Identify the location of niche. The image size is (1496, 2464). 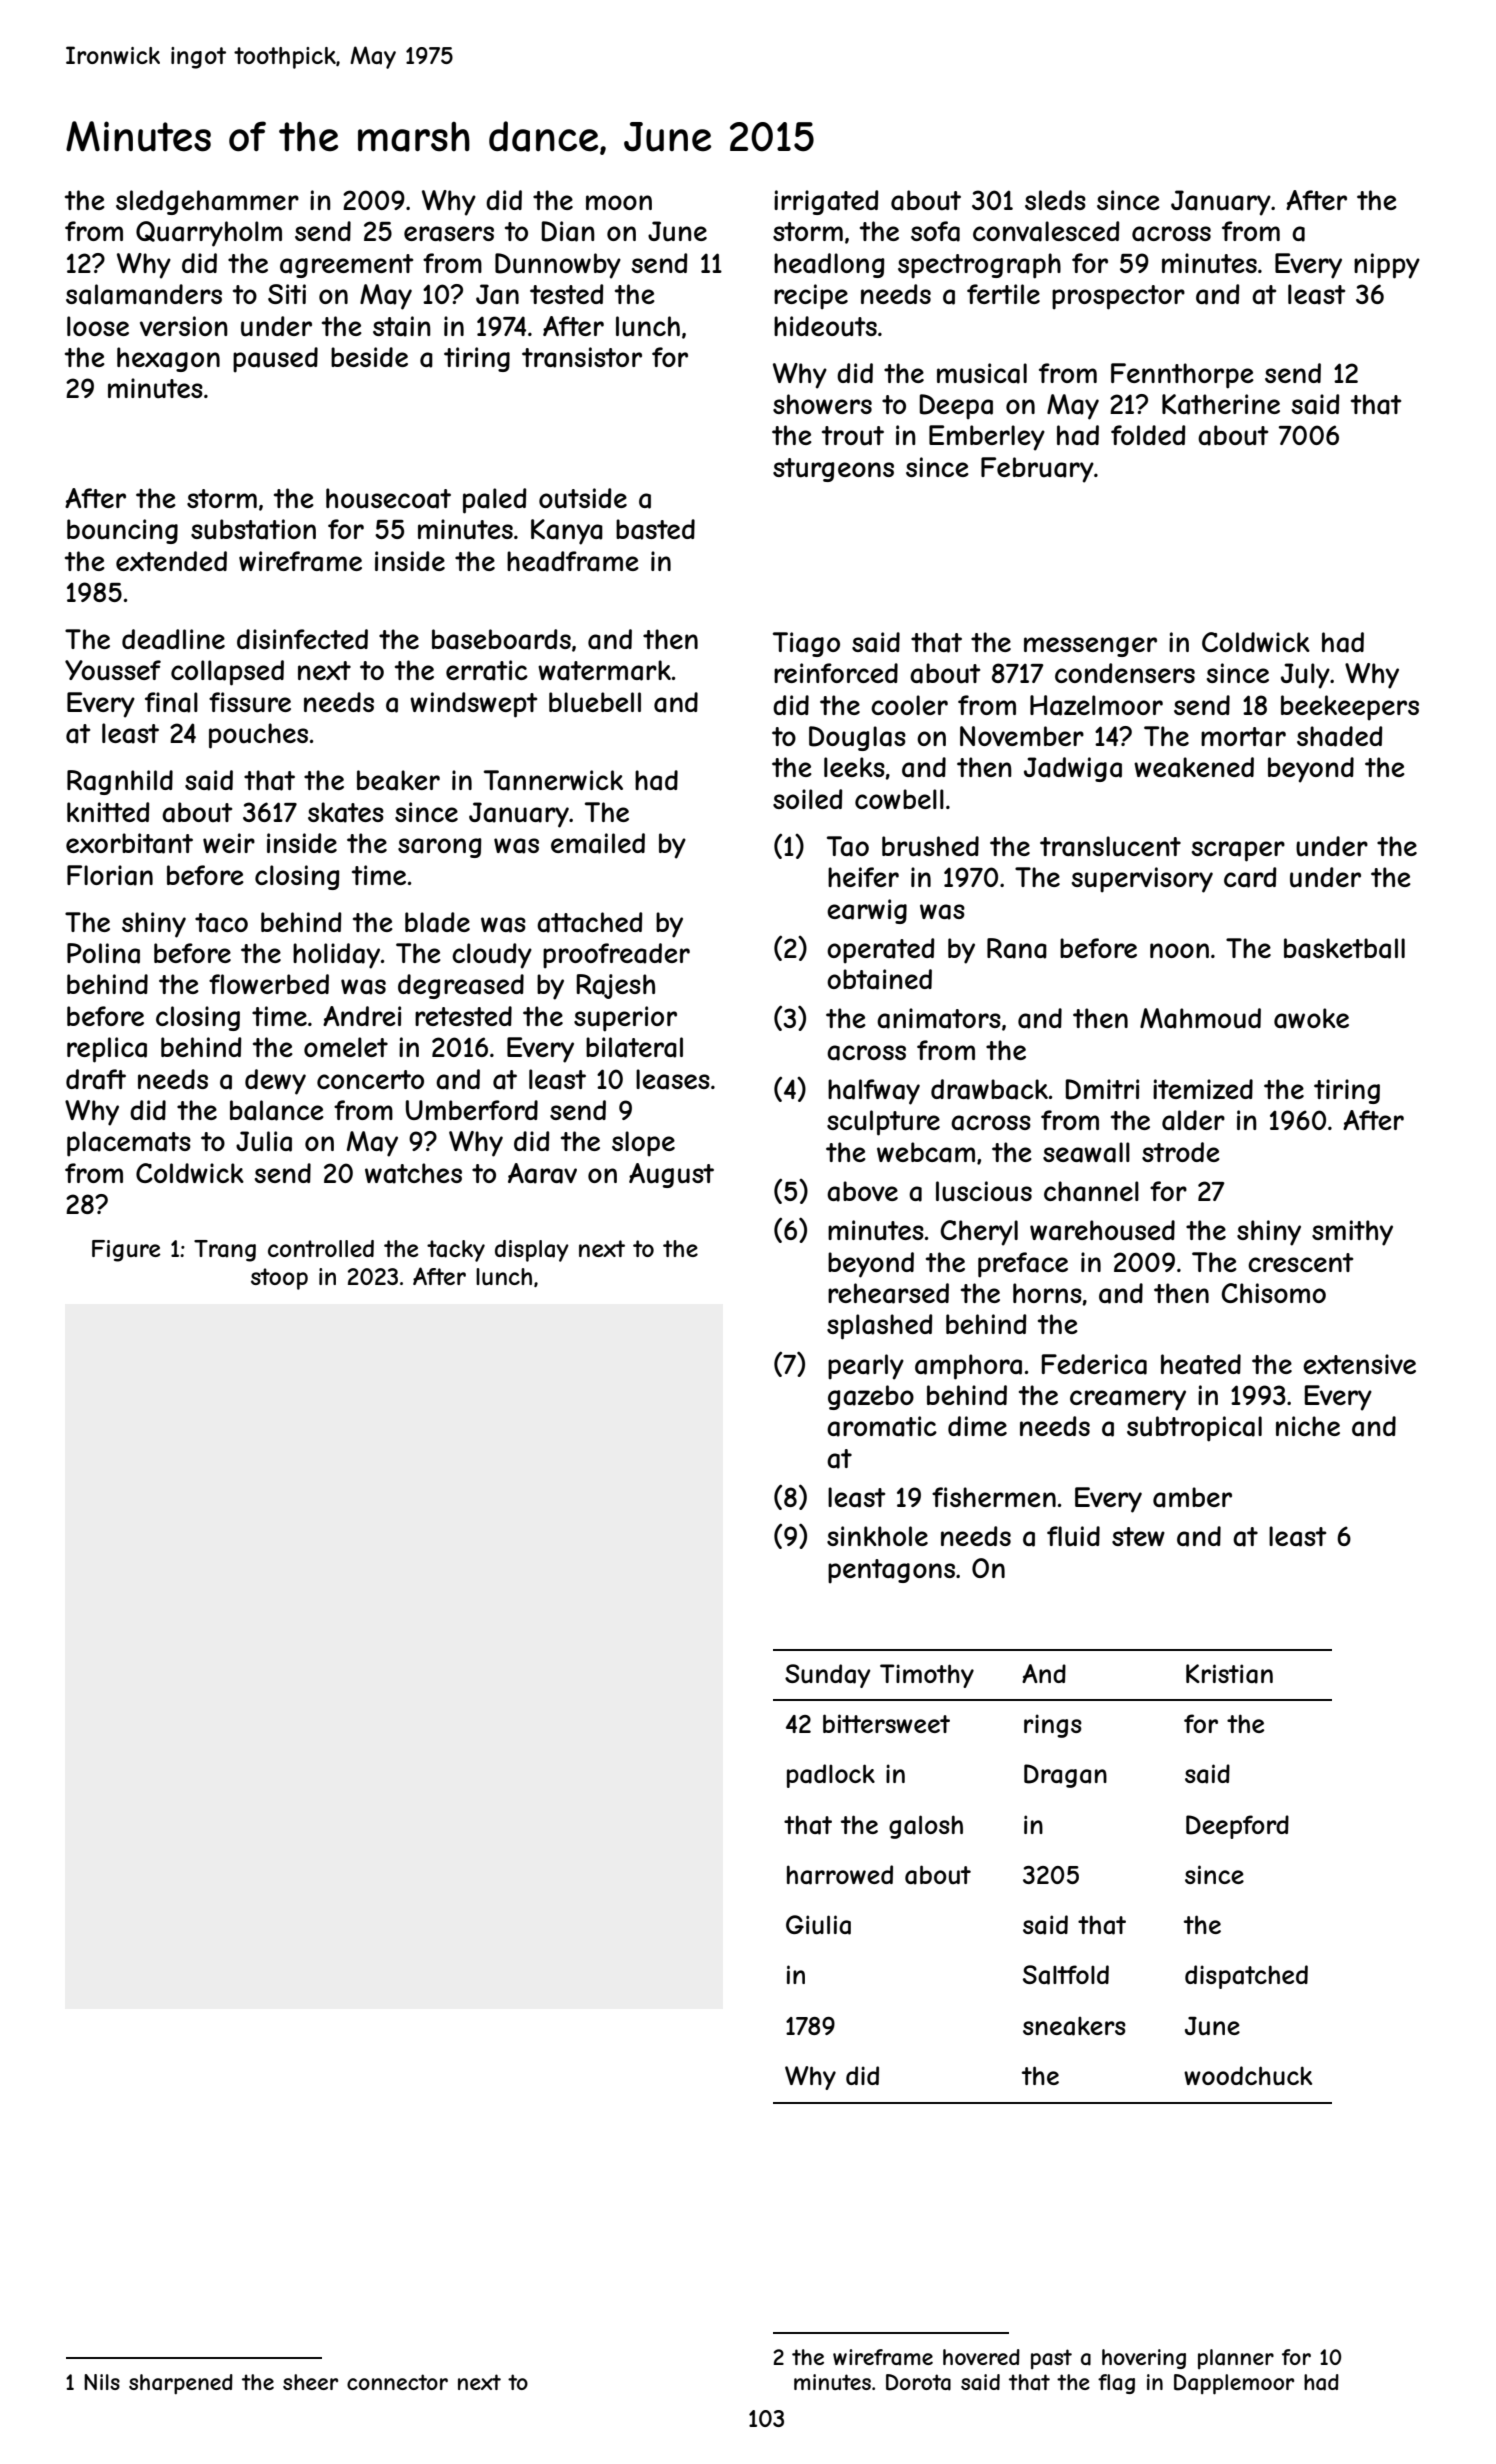
(1308, 1426).
